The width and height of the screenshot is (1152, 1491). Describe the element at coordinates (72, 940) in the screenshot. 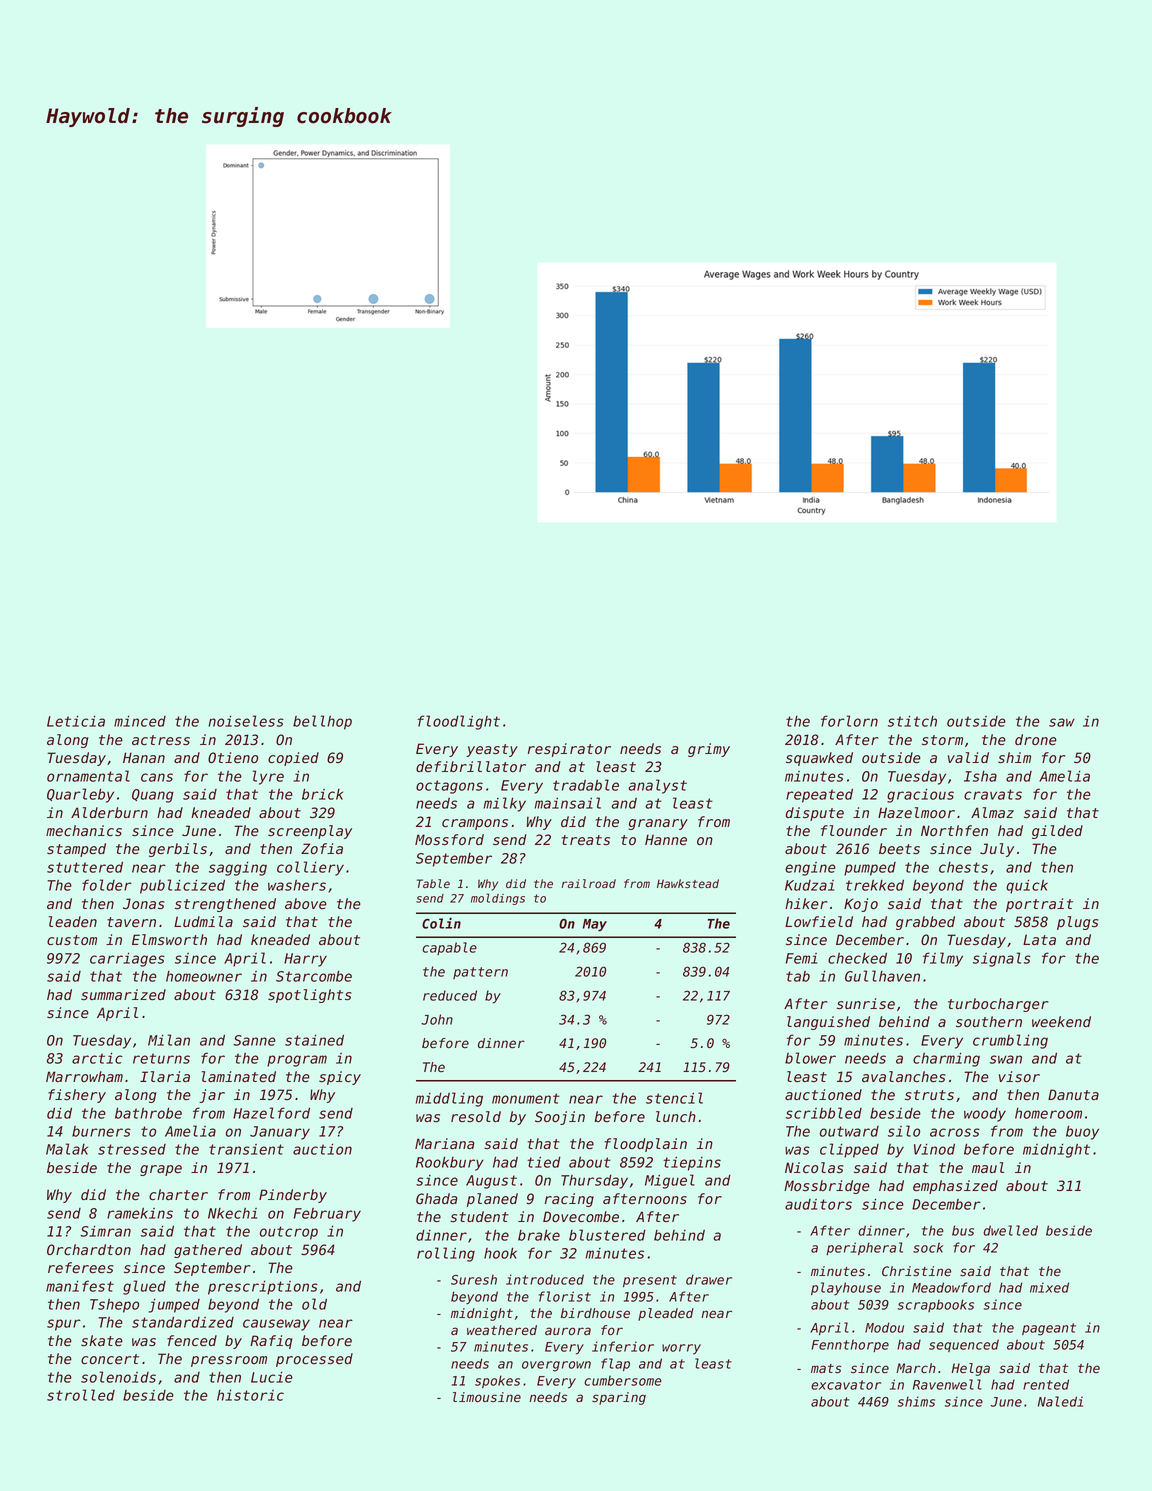

I see `custom` at that location.
